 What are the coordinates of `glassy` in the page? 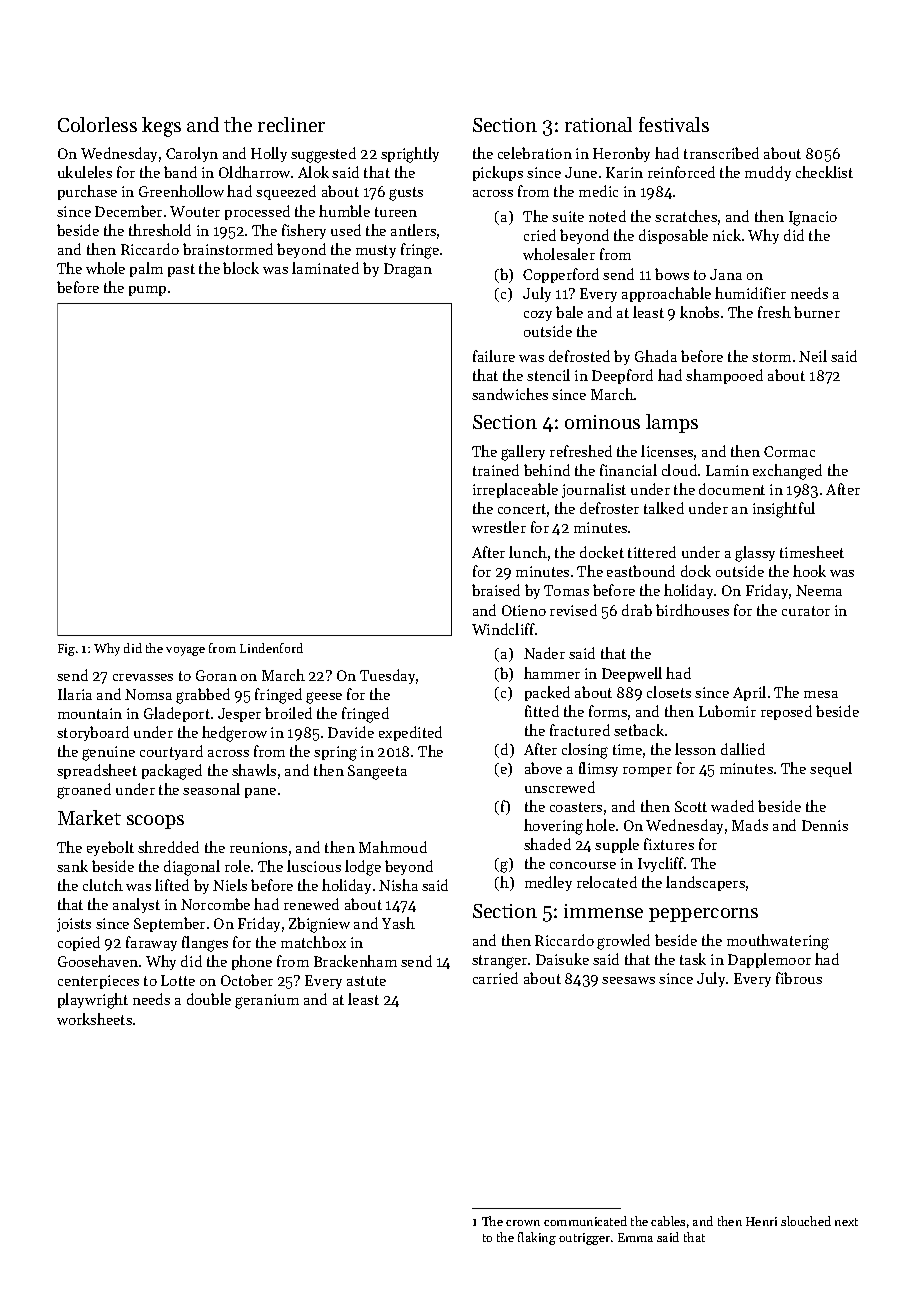 It's located at (755, 554).
